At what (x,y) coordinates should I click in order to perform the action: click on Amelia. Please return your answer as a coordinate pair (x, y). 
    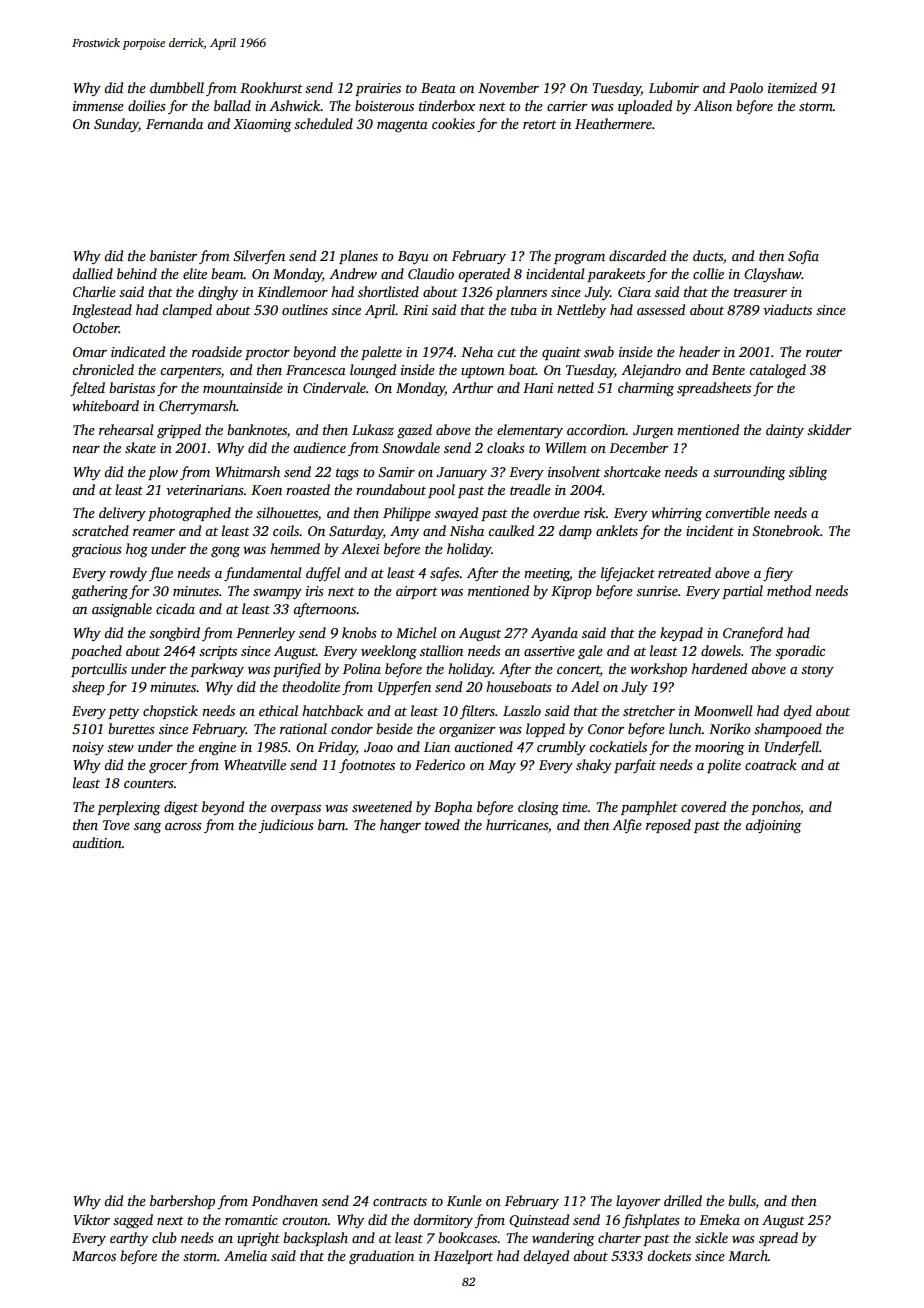
    Looking at the image, I should click on (245, 1255).
